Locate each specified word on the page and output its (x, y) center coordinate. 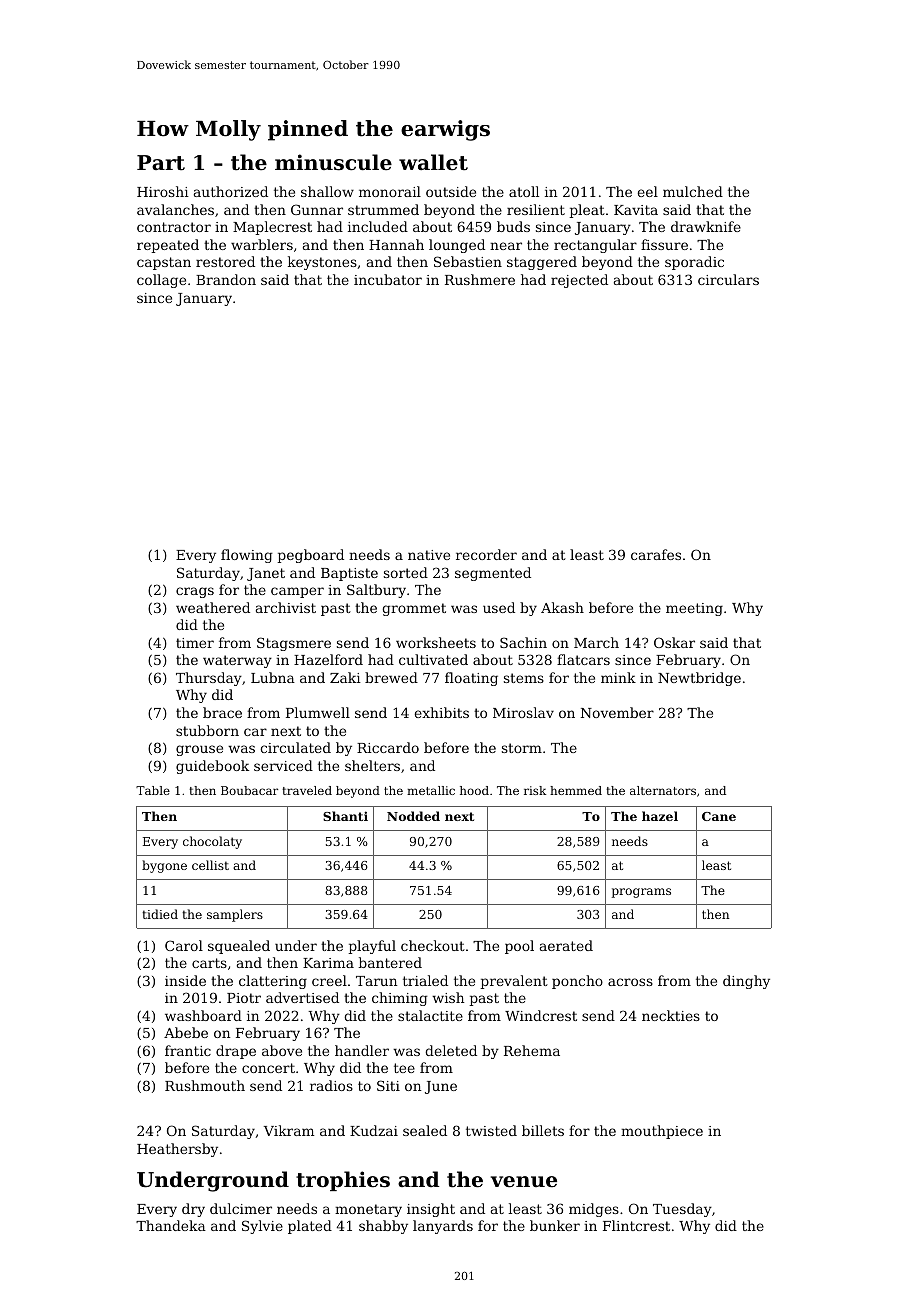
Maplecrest (272, 228)
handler (362, 1050)
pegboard (311, 556)
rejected (579, 281)
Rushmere (480, 279)
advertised (302, 997)
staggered (542, 263)
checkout (433, 945)
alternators (663, 790)
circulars (728, 279)
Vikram (289, 1130)
